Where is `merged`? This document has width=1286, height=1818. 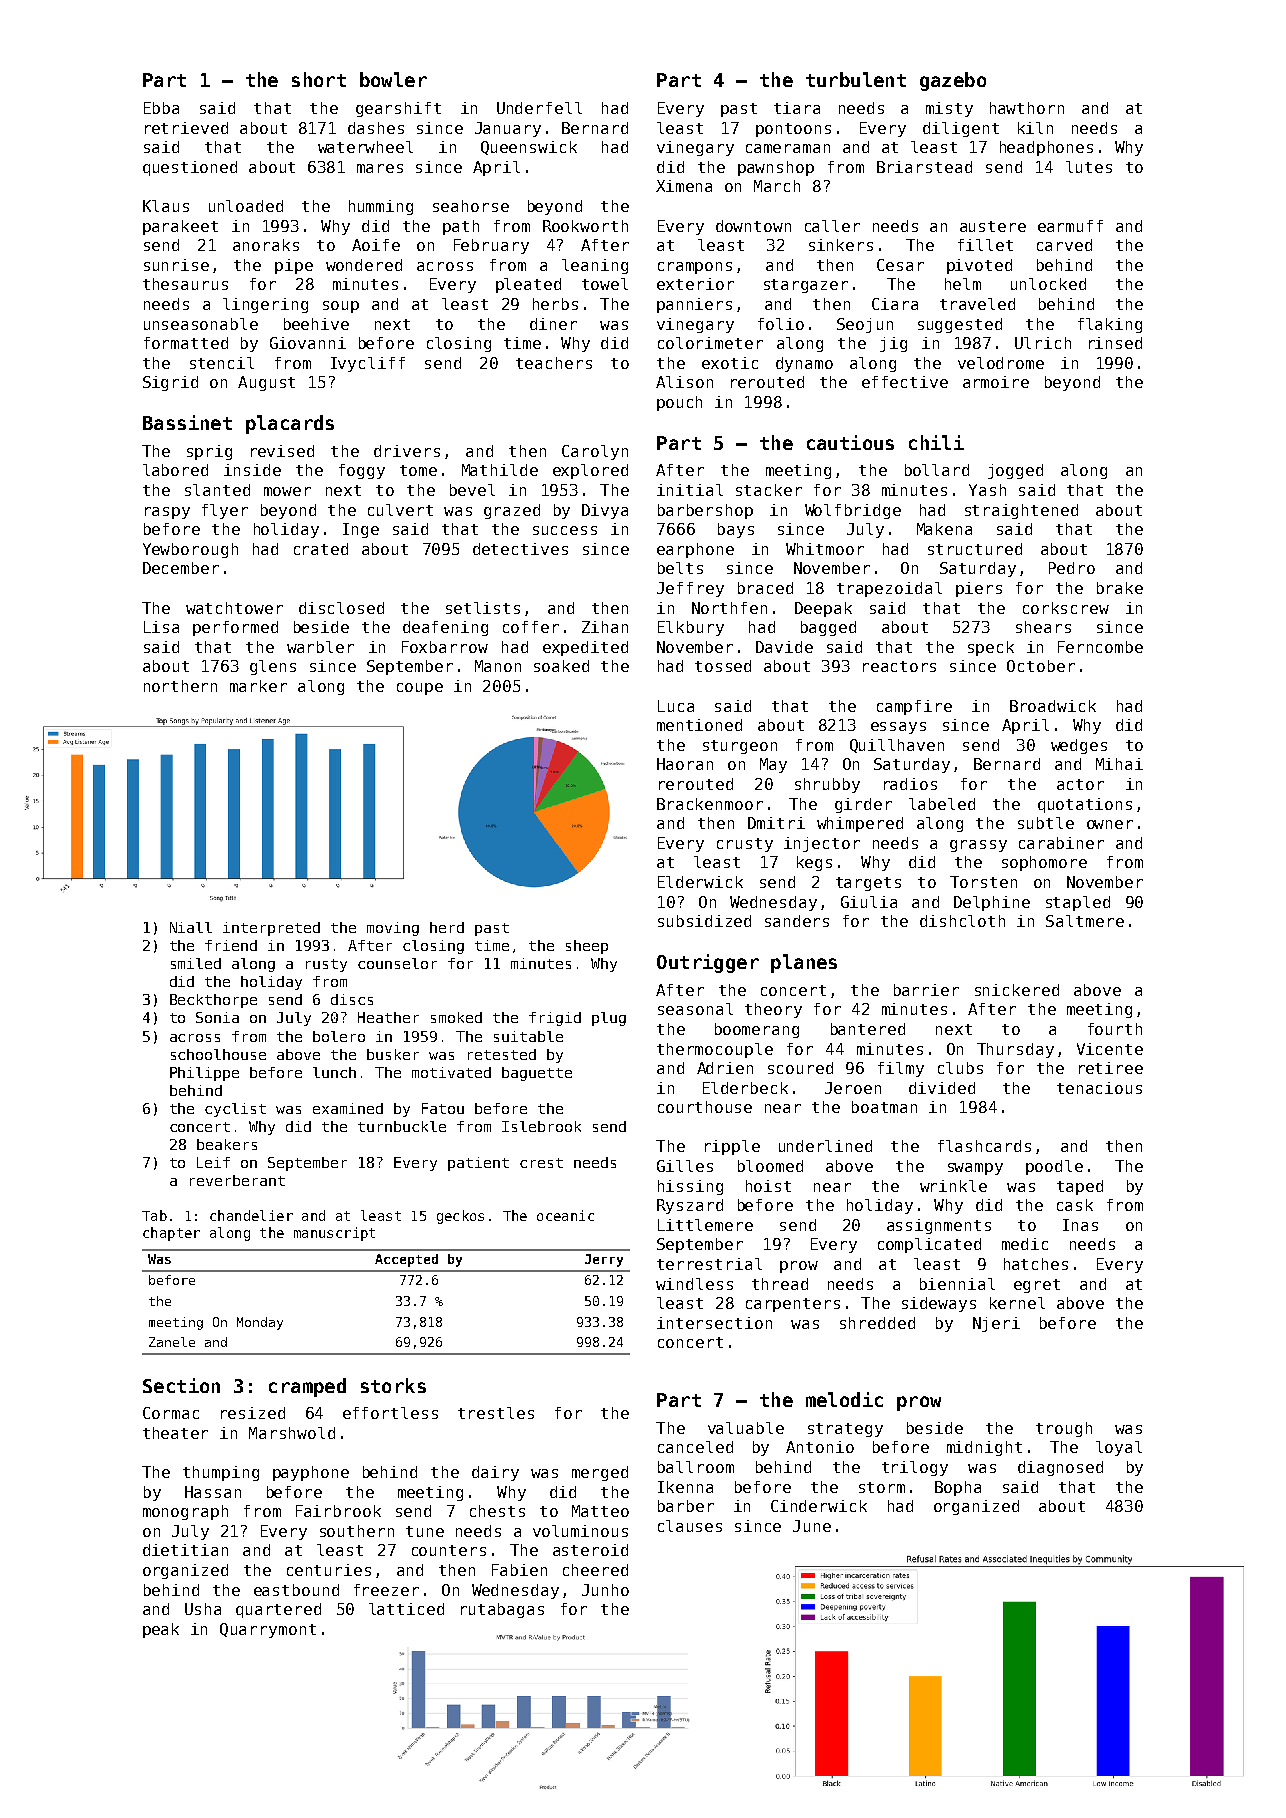 merged is located at coordinates (600, 1473).
